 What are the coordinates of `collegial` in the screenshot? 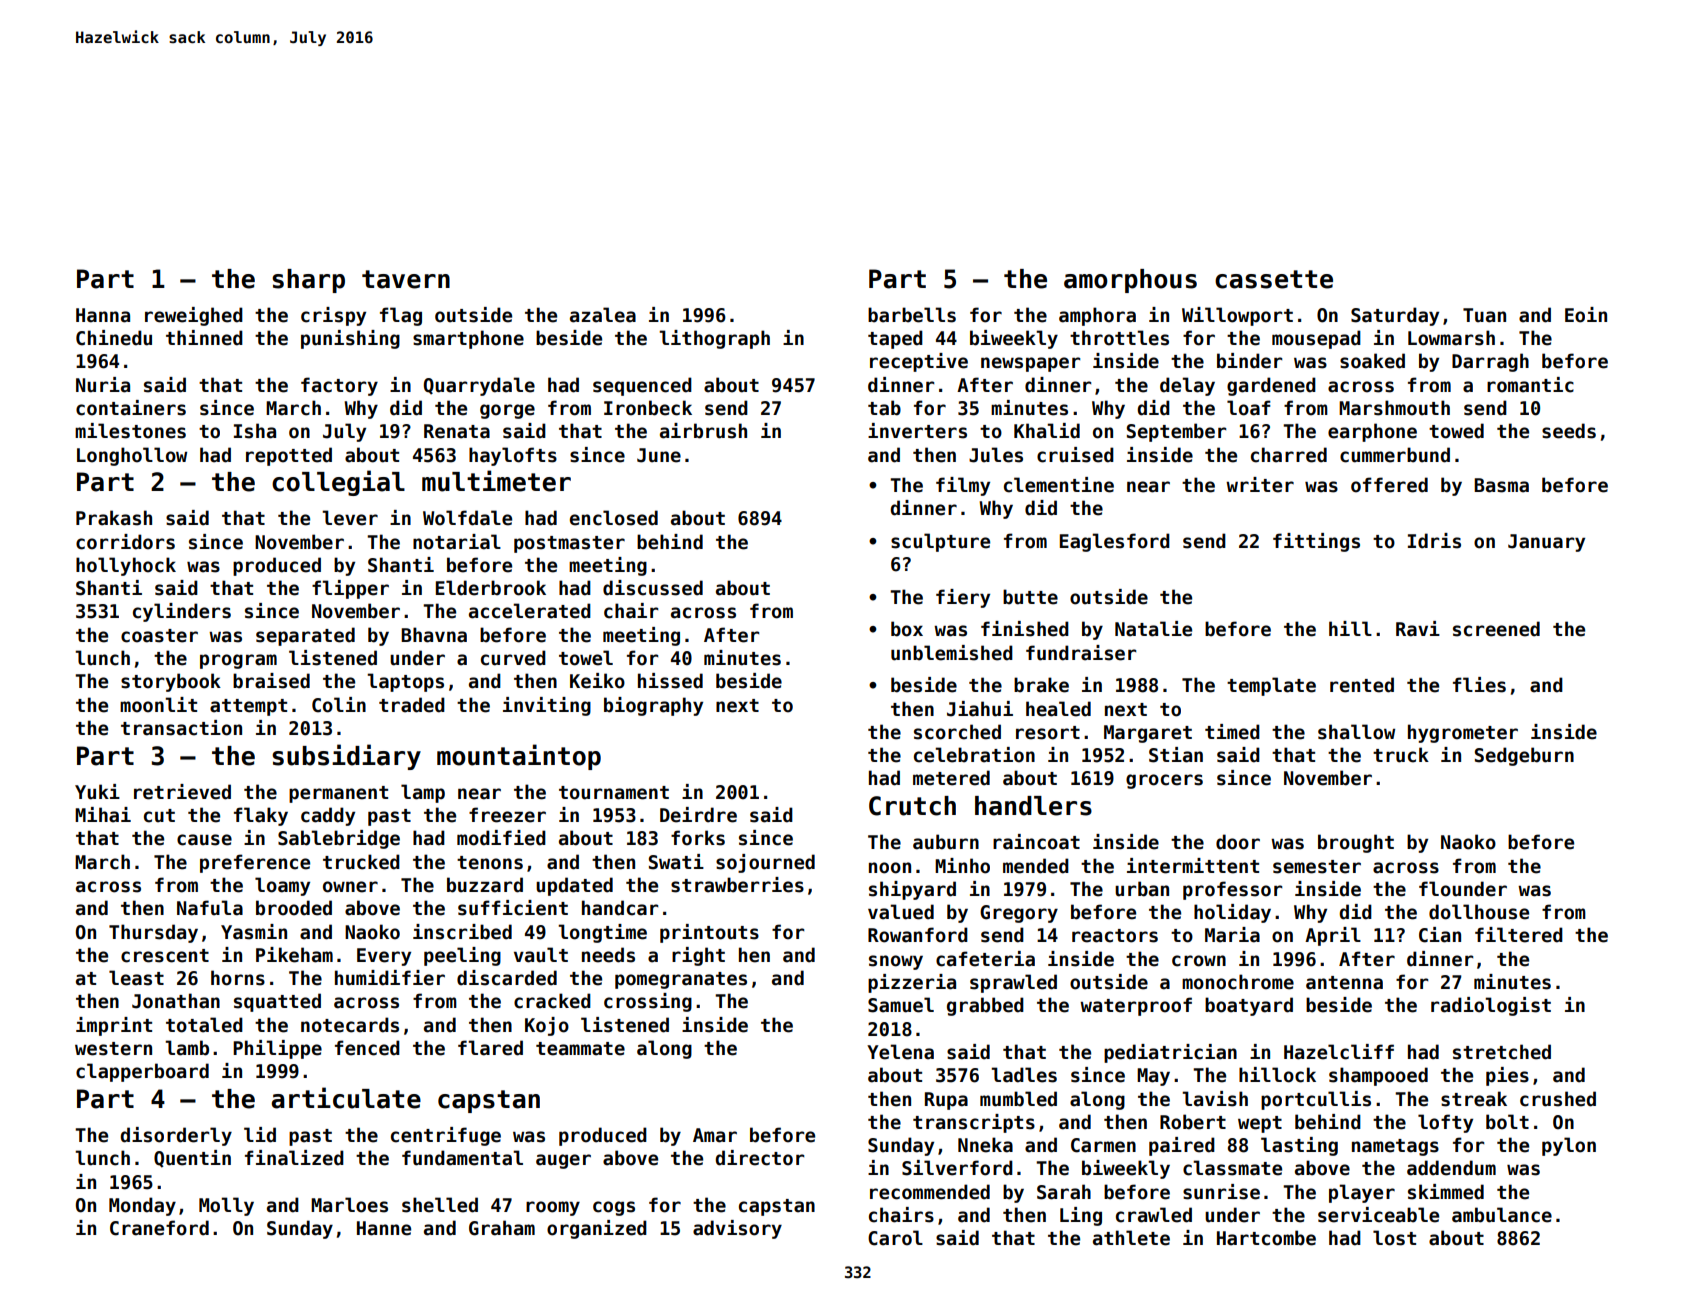 It's located at (338, 483).
